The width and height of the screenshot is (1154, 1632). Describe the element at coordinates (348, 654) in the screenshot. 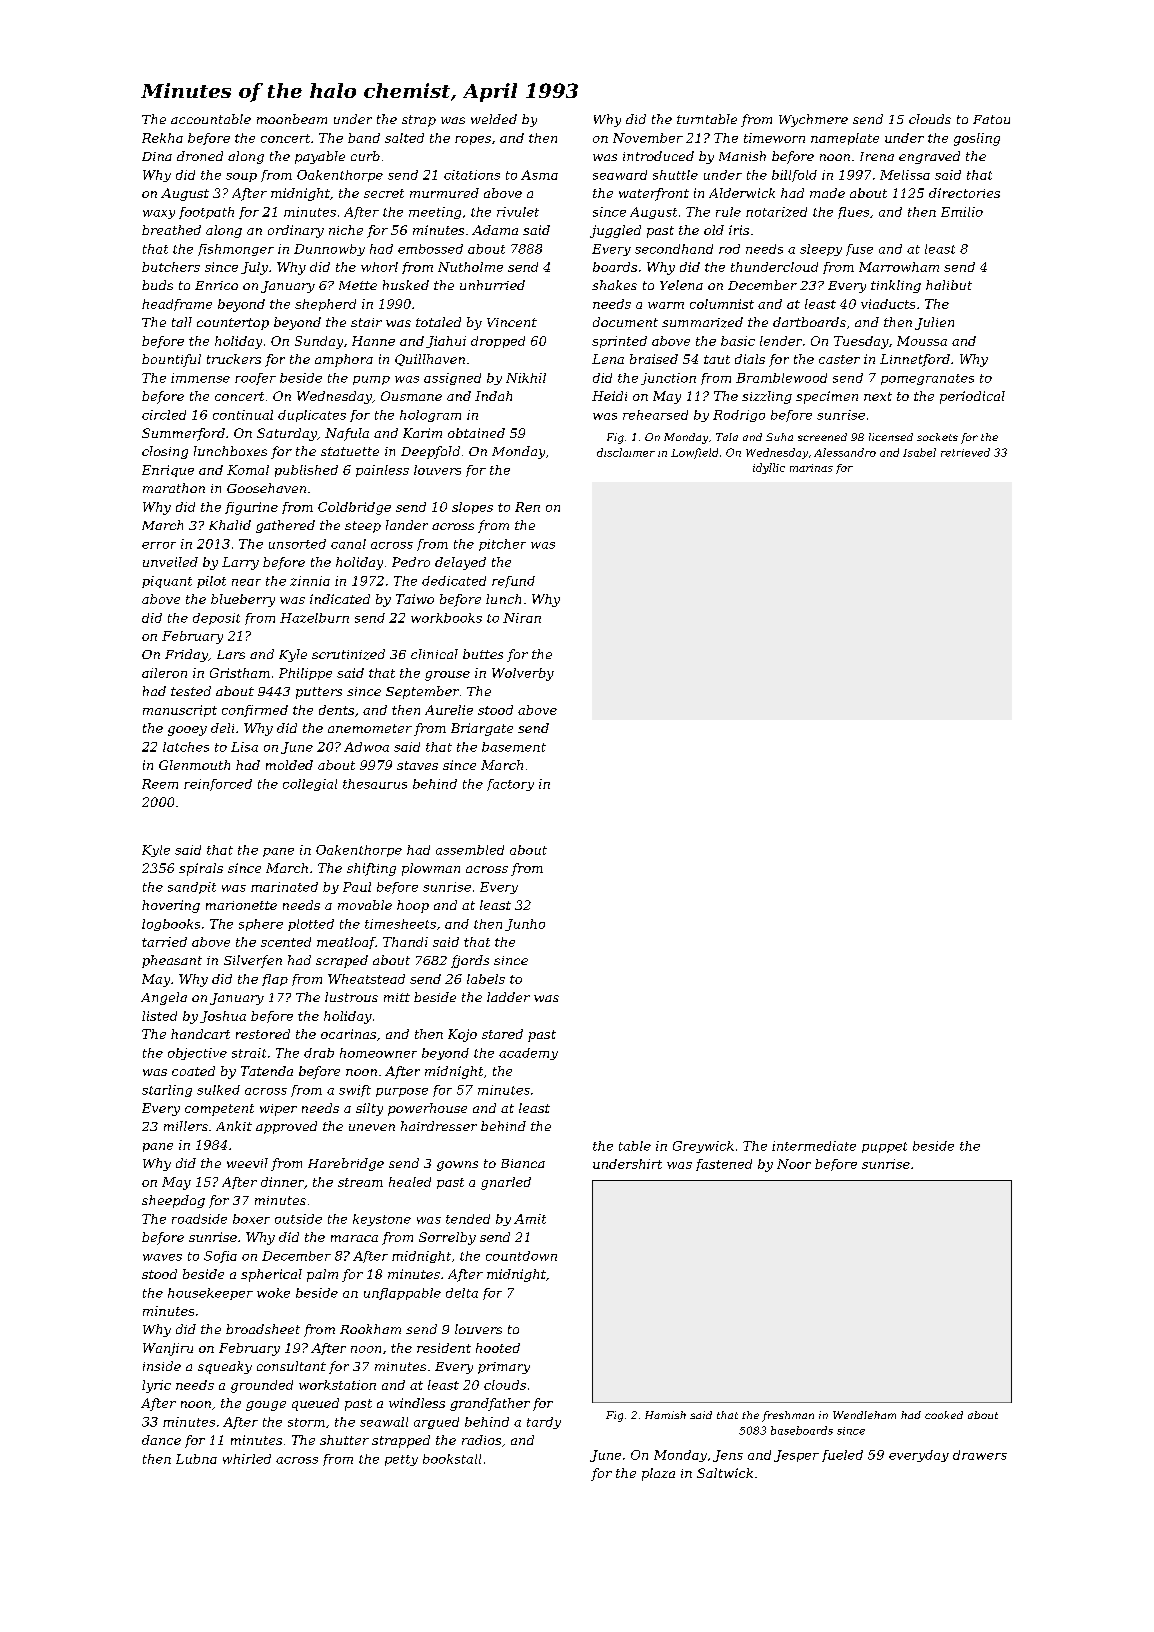

I see `scrutinized` at that location.
